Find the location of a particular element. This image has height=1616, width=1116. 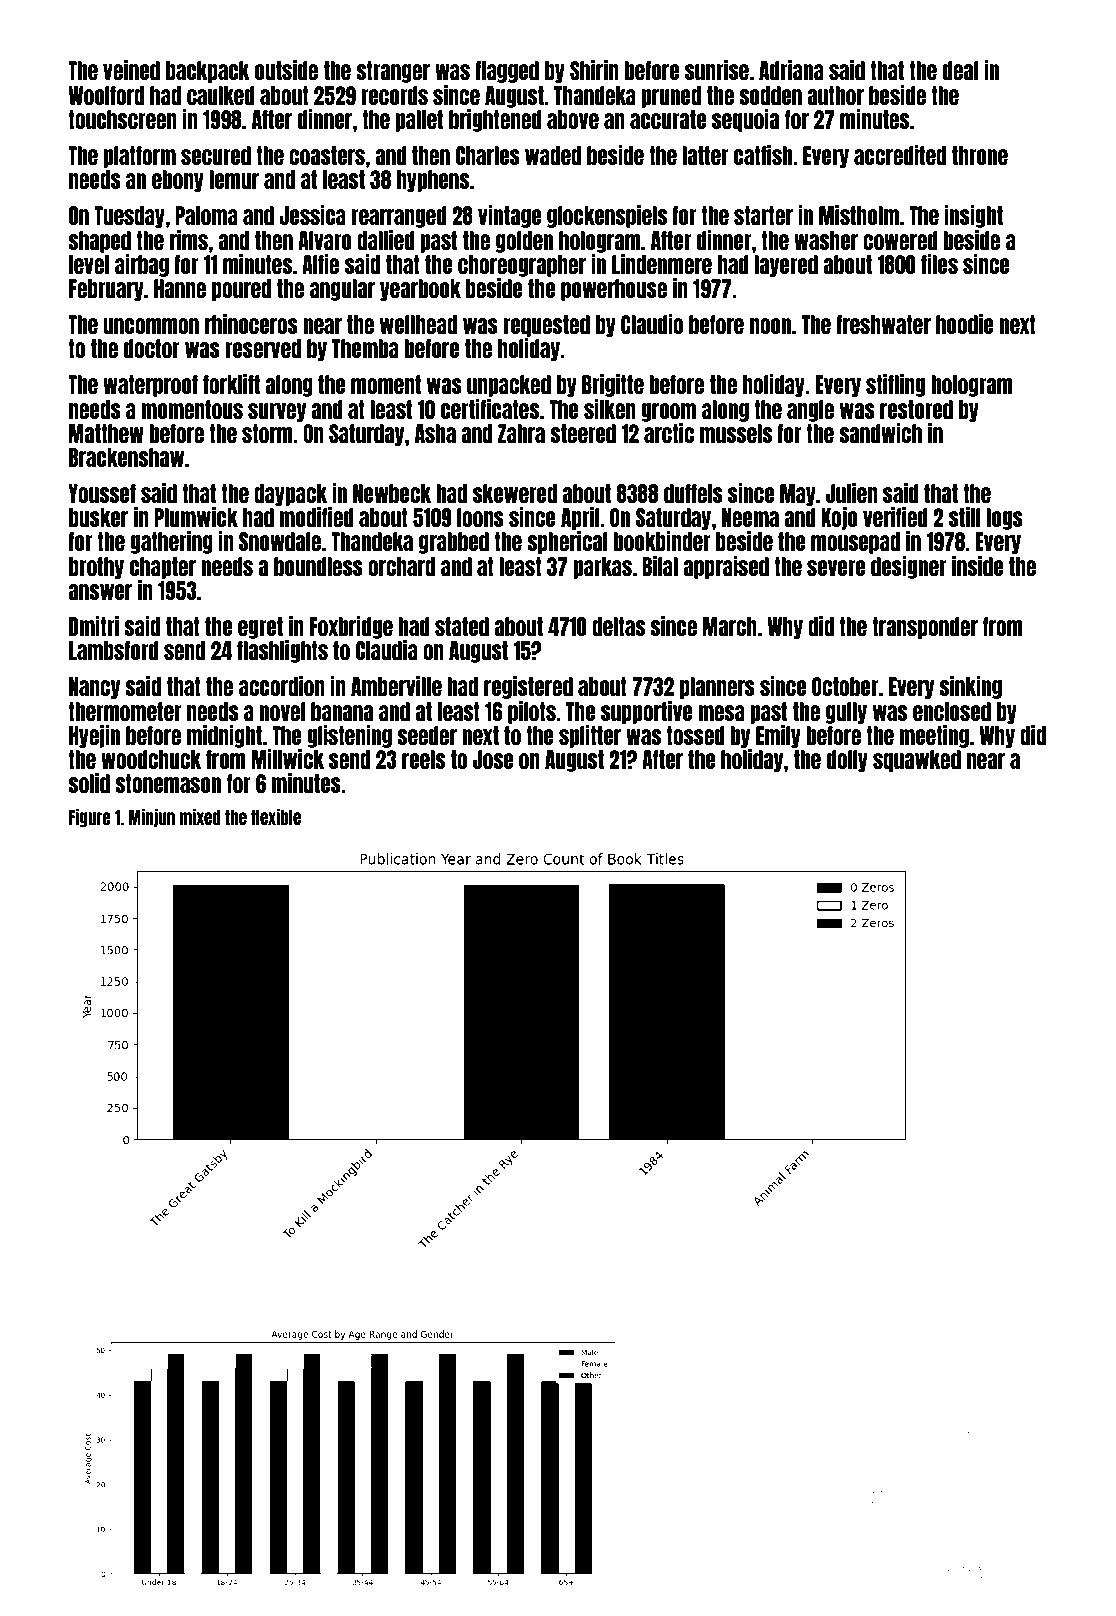

flexible is located at coordinates (276, 817).
